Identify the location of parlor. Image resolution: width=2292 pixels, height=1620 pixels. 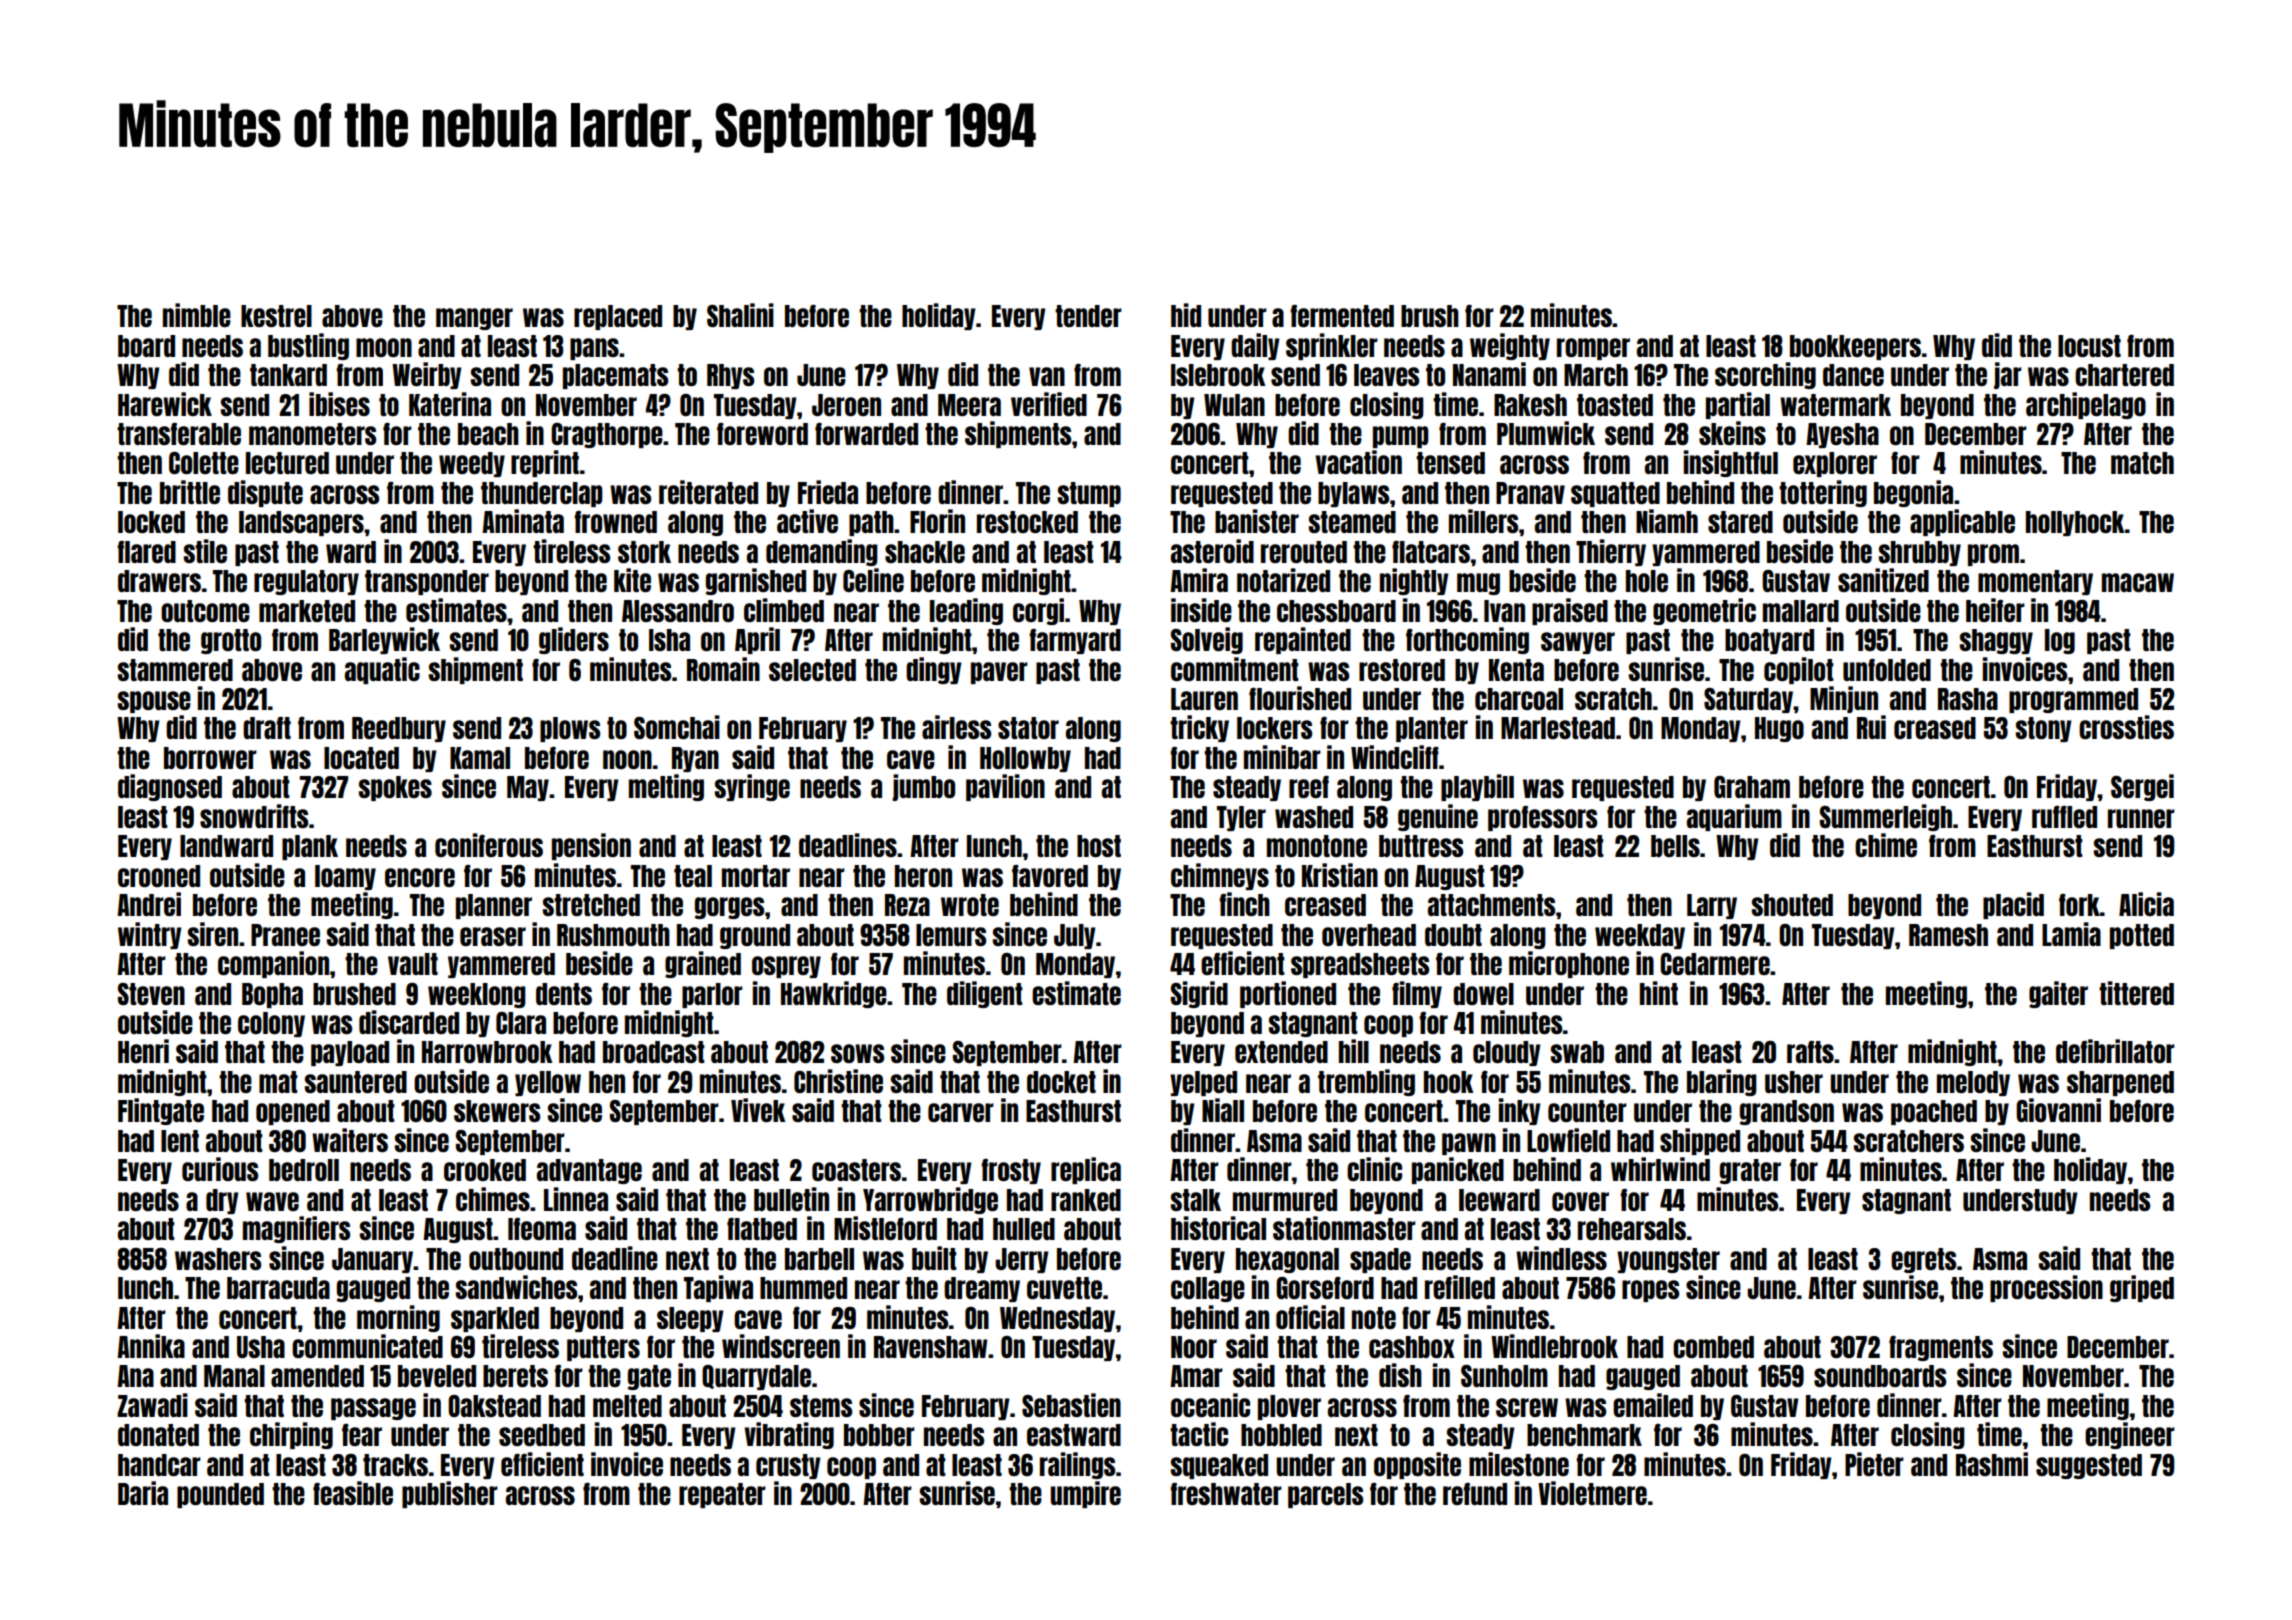
(712, 995).
